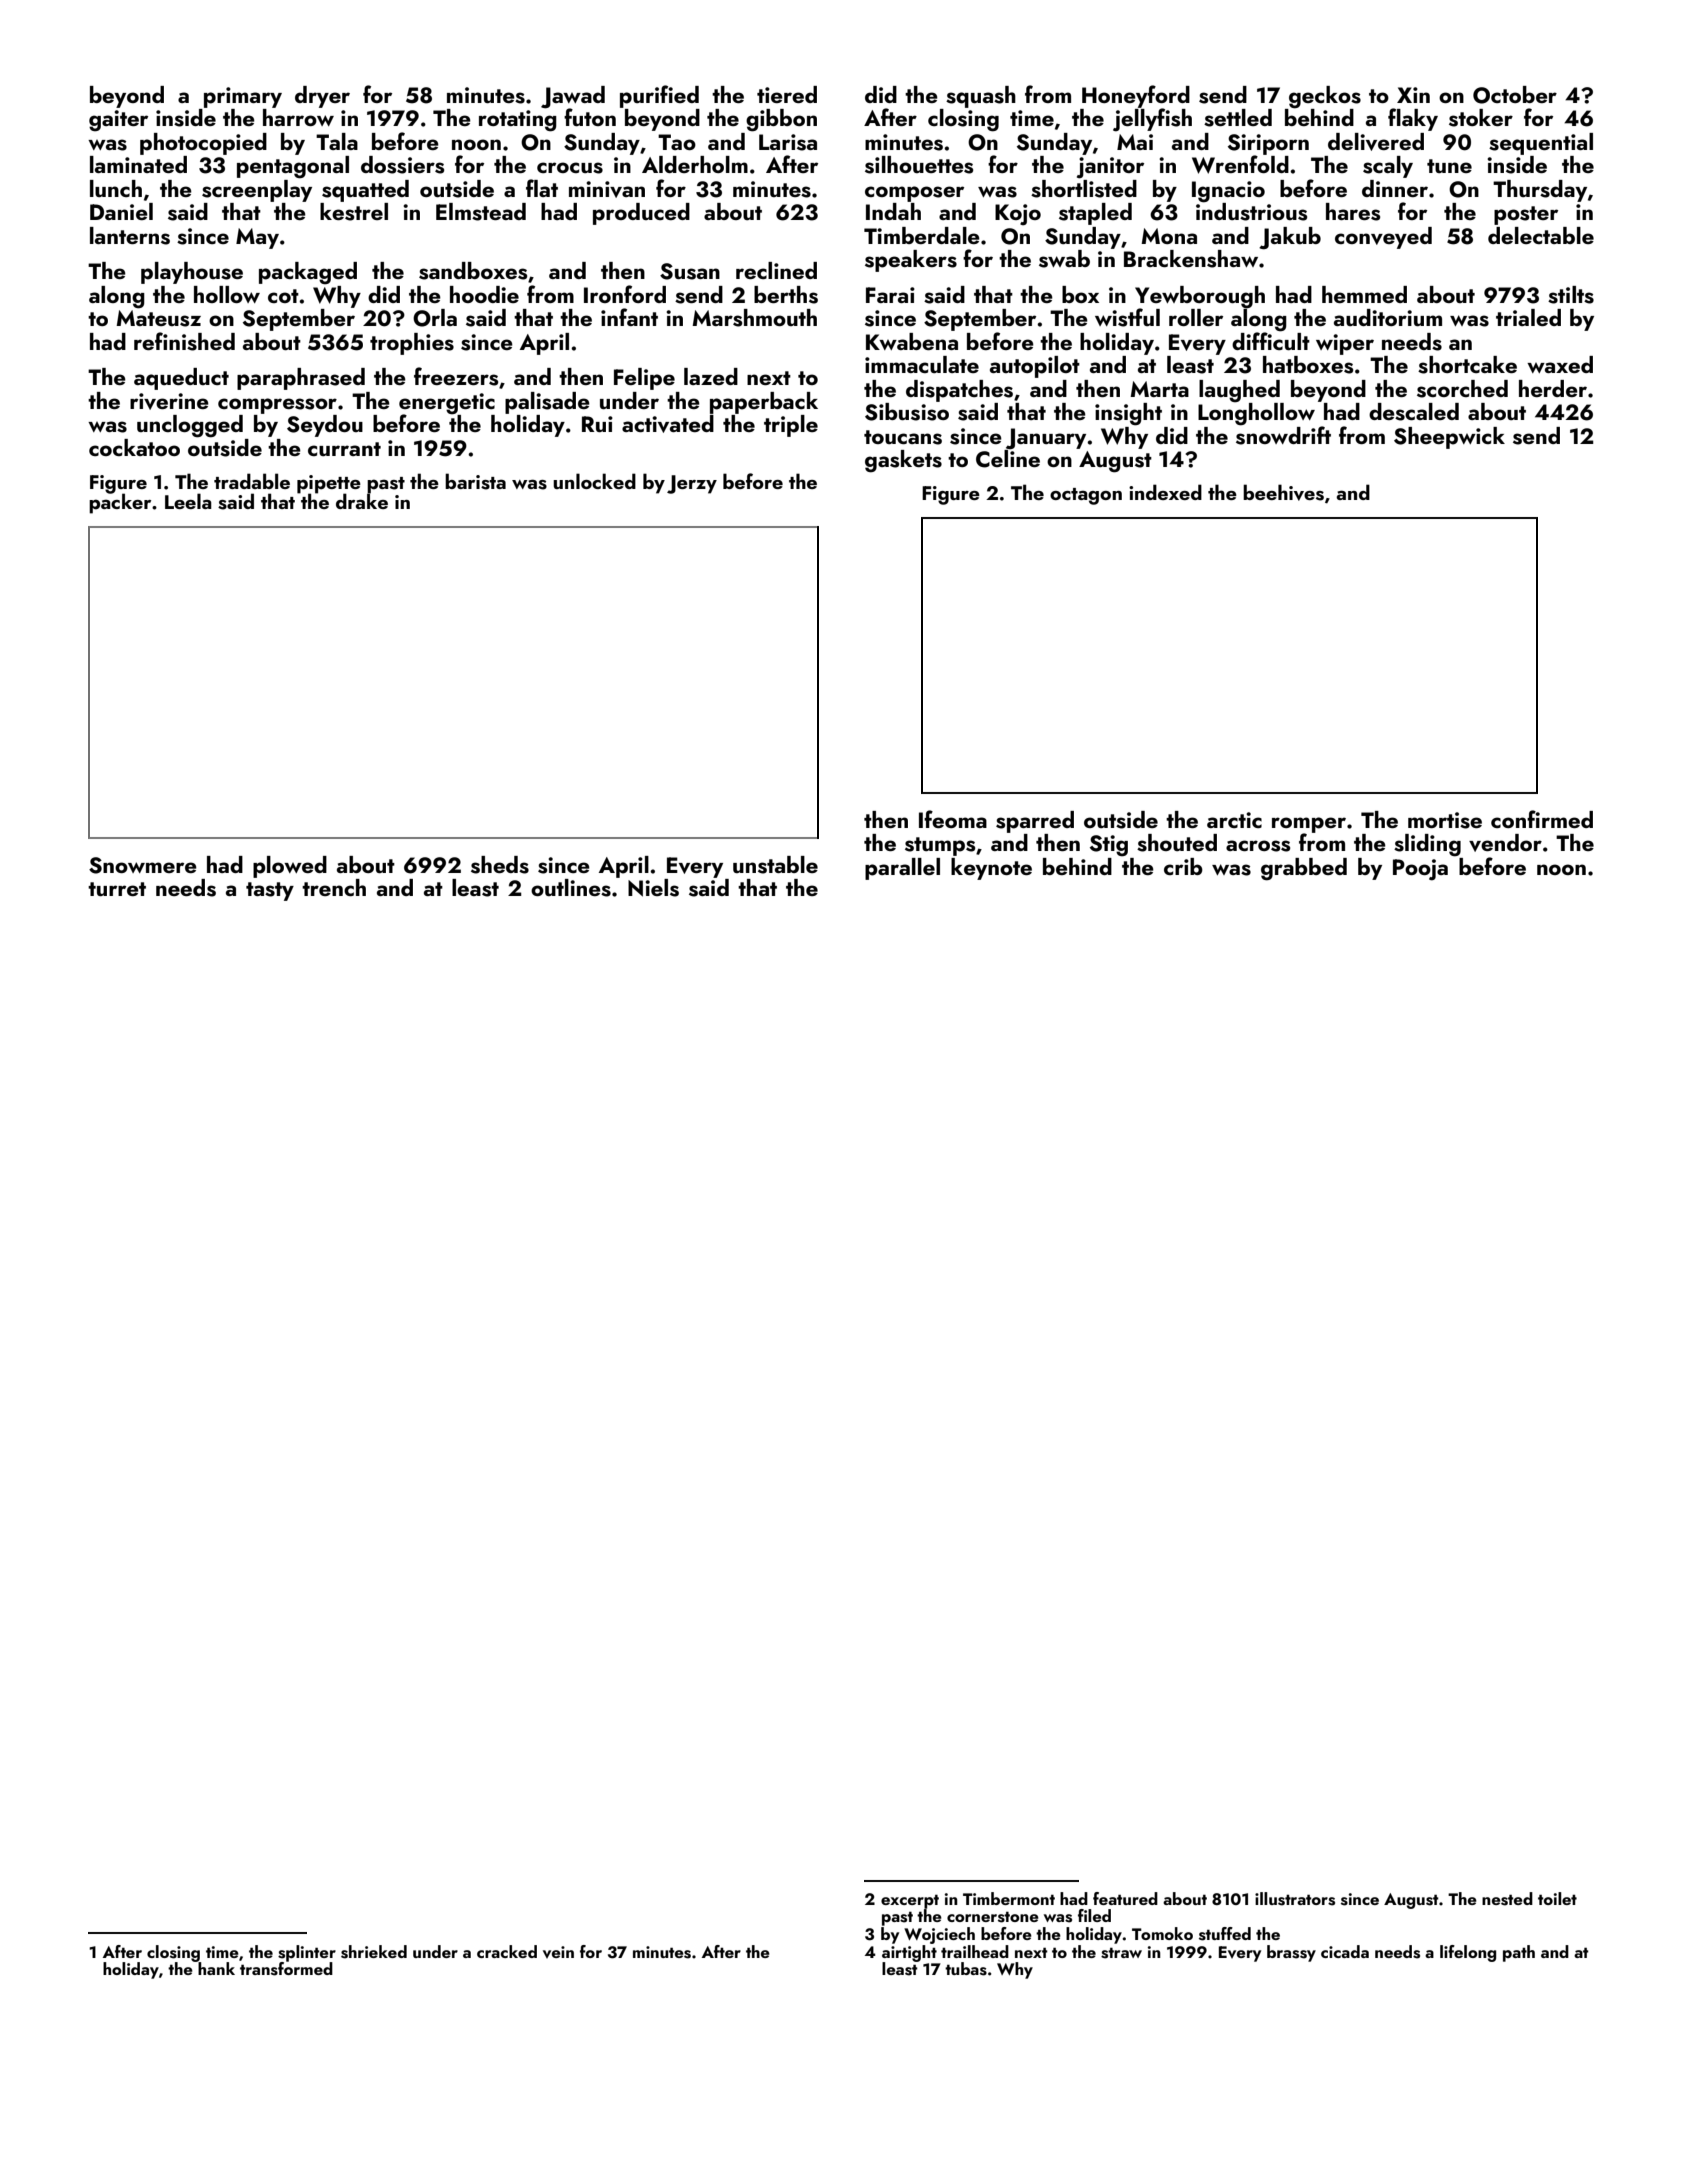 The width and height of the screenshot is (1683, 2178). What do you see at coordinates (243, 97) in the screenshot?
I see `primary` at bounding box center [243, 97].
